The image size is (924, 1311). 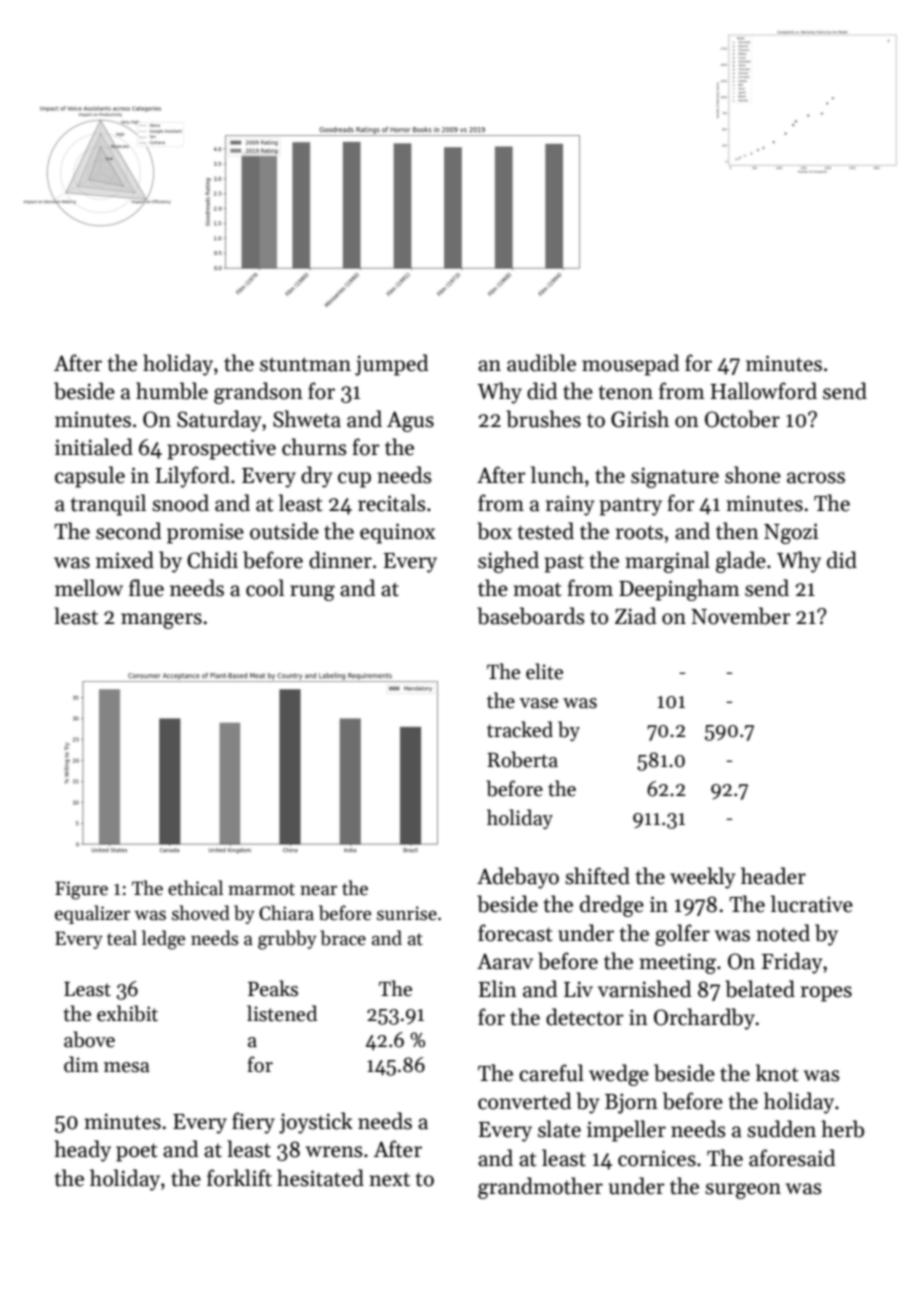 What do you see at coordinates (94, 447) in the image?
I see `initialed` at bounding box center [94, 447].
